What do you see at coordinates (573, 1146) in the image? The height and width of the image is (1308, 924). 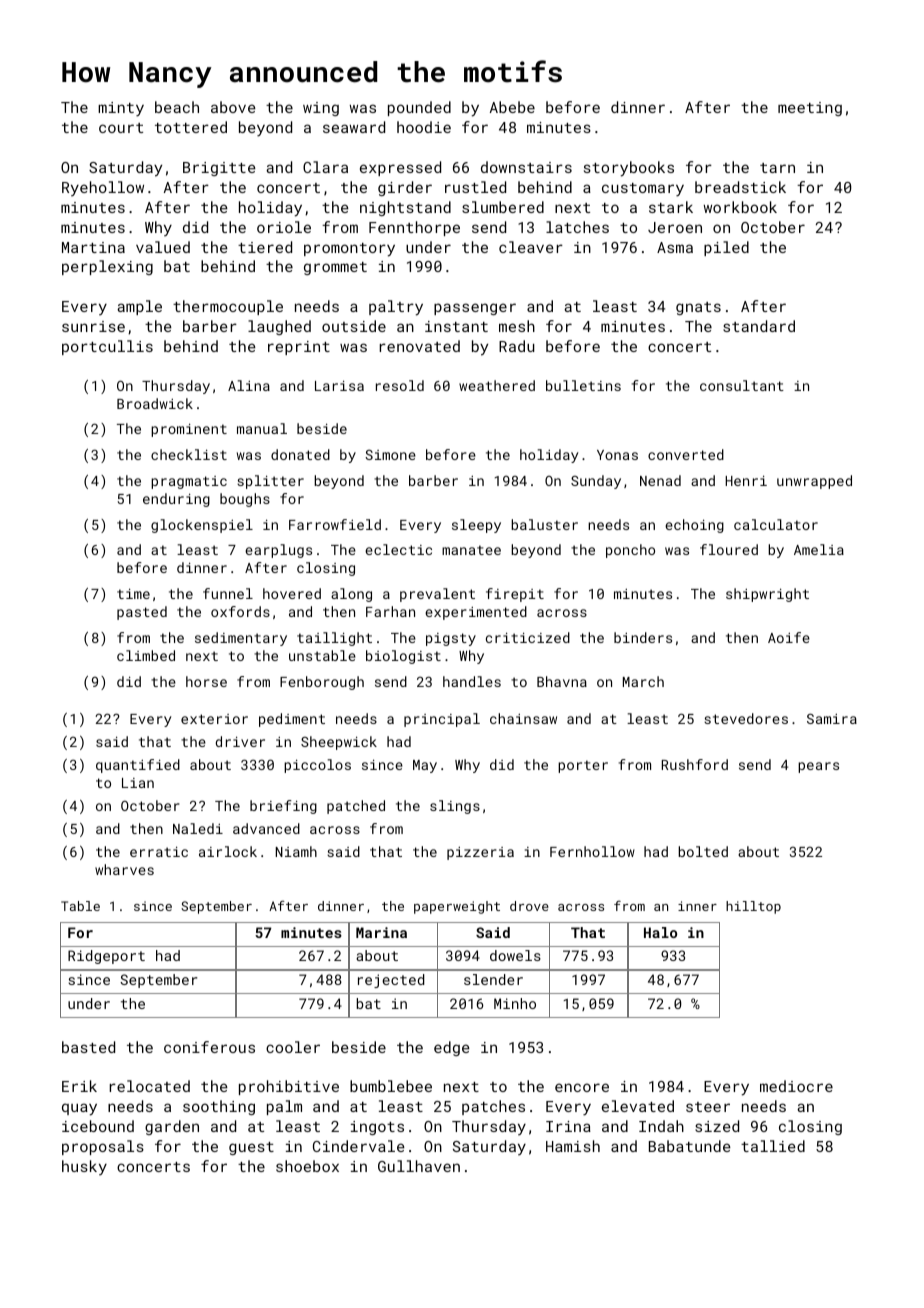 I see `Hamish` at bounding box center [573, 1146].
